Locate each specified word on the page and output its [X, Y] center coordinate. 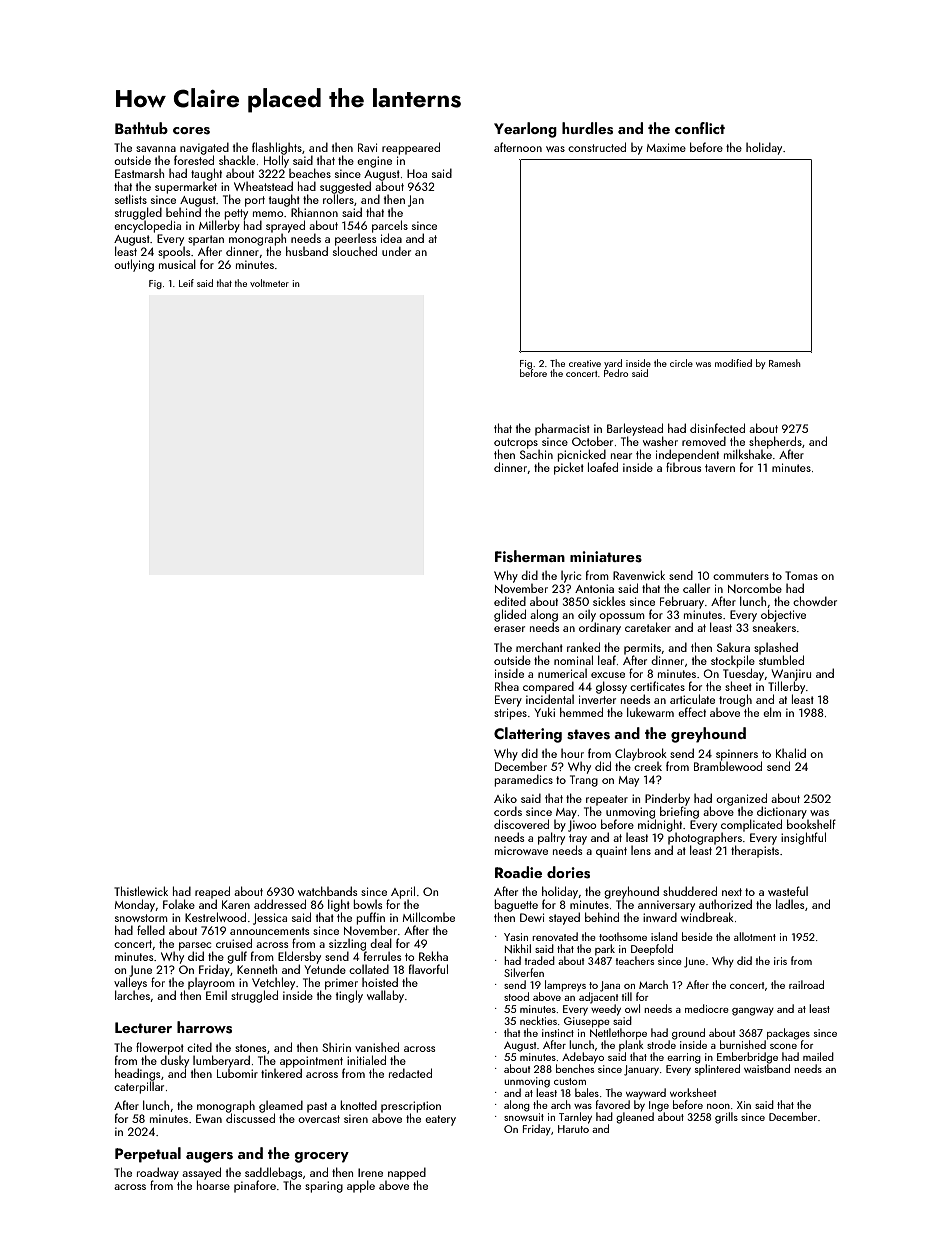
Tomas [801, 575]
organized [741, 799]
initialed [366, 1060]
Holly [276, 161]
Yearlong [525, 130]
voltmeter [269, 283]
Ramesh [785, 363]
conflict [700, 128]
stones [250, 1048]
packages [788, 1033]
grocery [321, 1157]
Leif [186, 283]
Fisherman [530, 556]
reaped [212, 892]
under [396, 251]
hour [572, 753]
